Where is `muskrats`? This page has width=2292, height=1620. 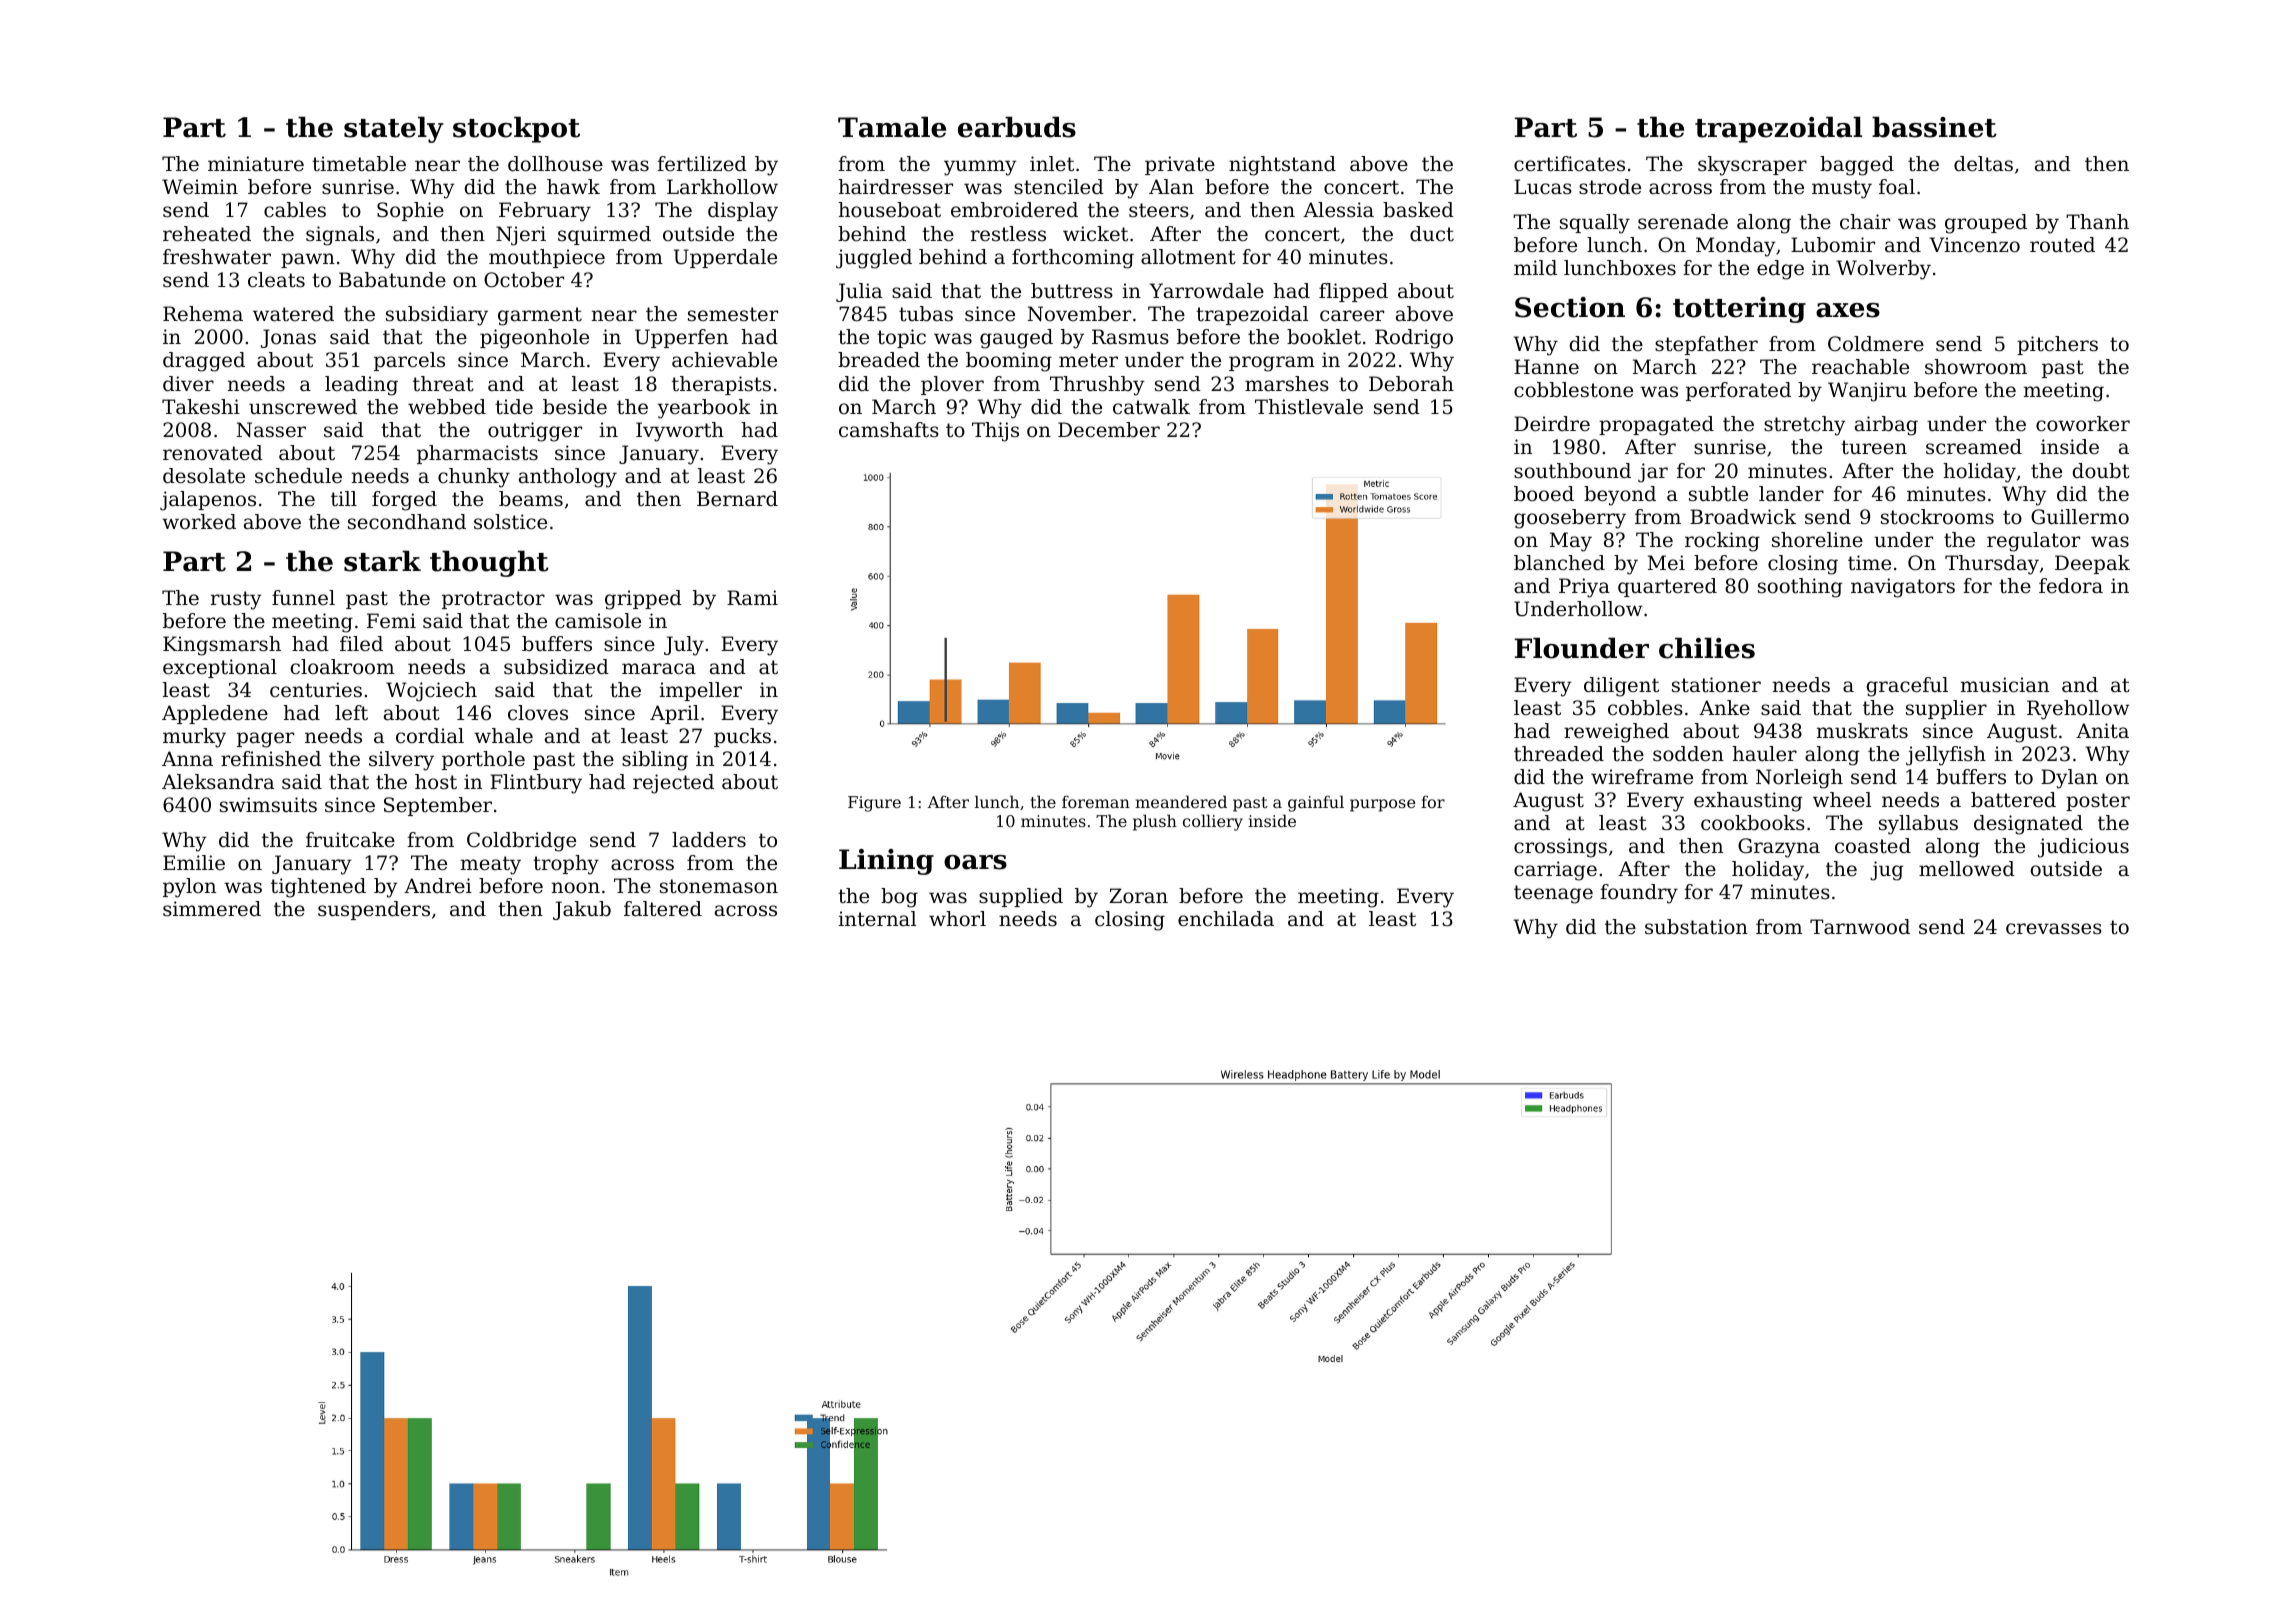 muskrats is located at coordinates (1862, 731).
